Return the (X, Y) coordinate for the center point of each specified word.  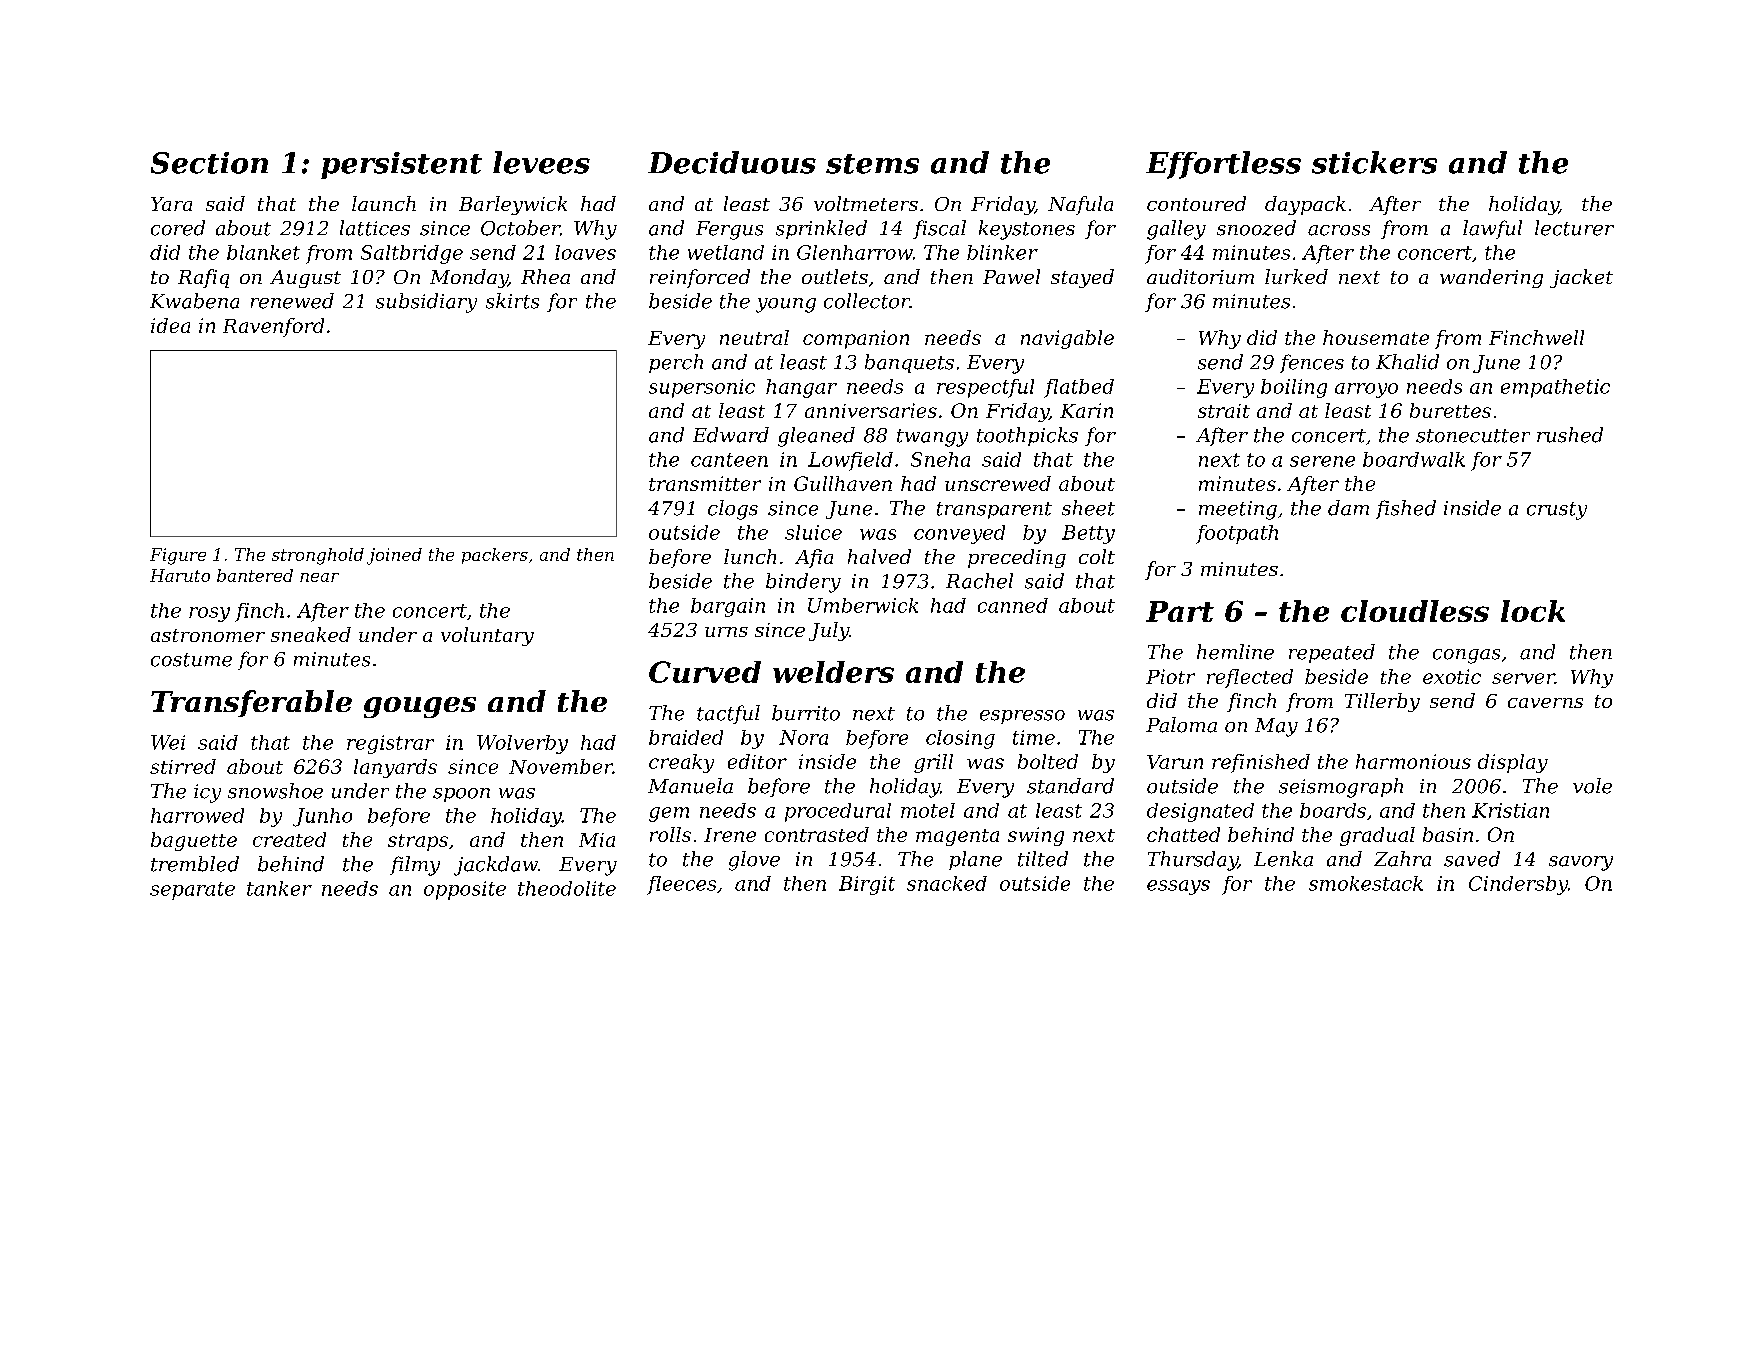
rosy (209, 614)
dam (1348, 508)
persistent (401, 165)
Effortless (1223, 165)
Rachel (979, 581)
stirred (183, 766)
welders (833, 672)
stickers (1374, 162)
